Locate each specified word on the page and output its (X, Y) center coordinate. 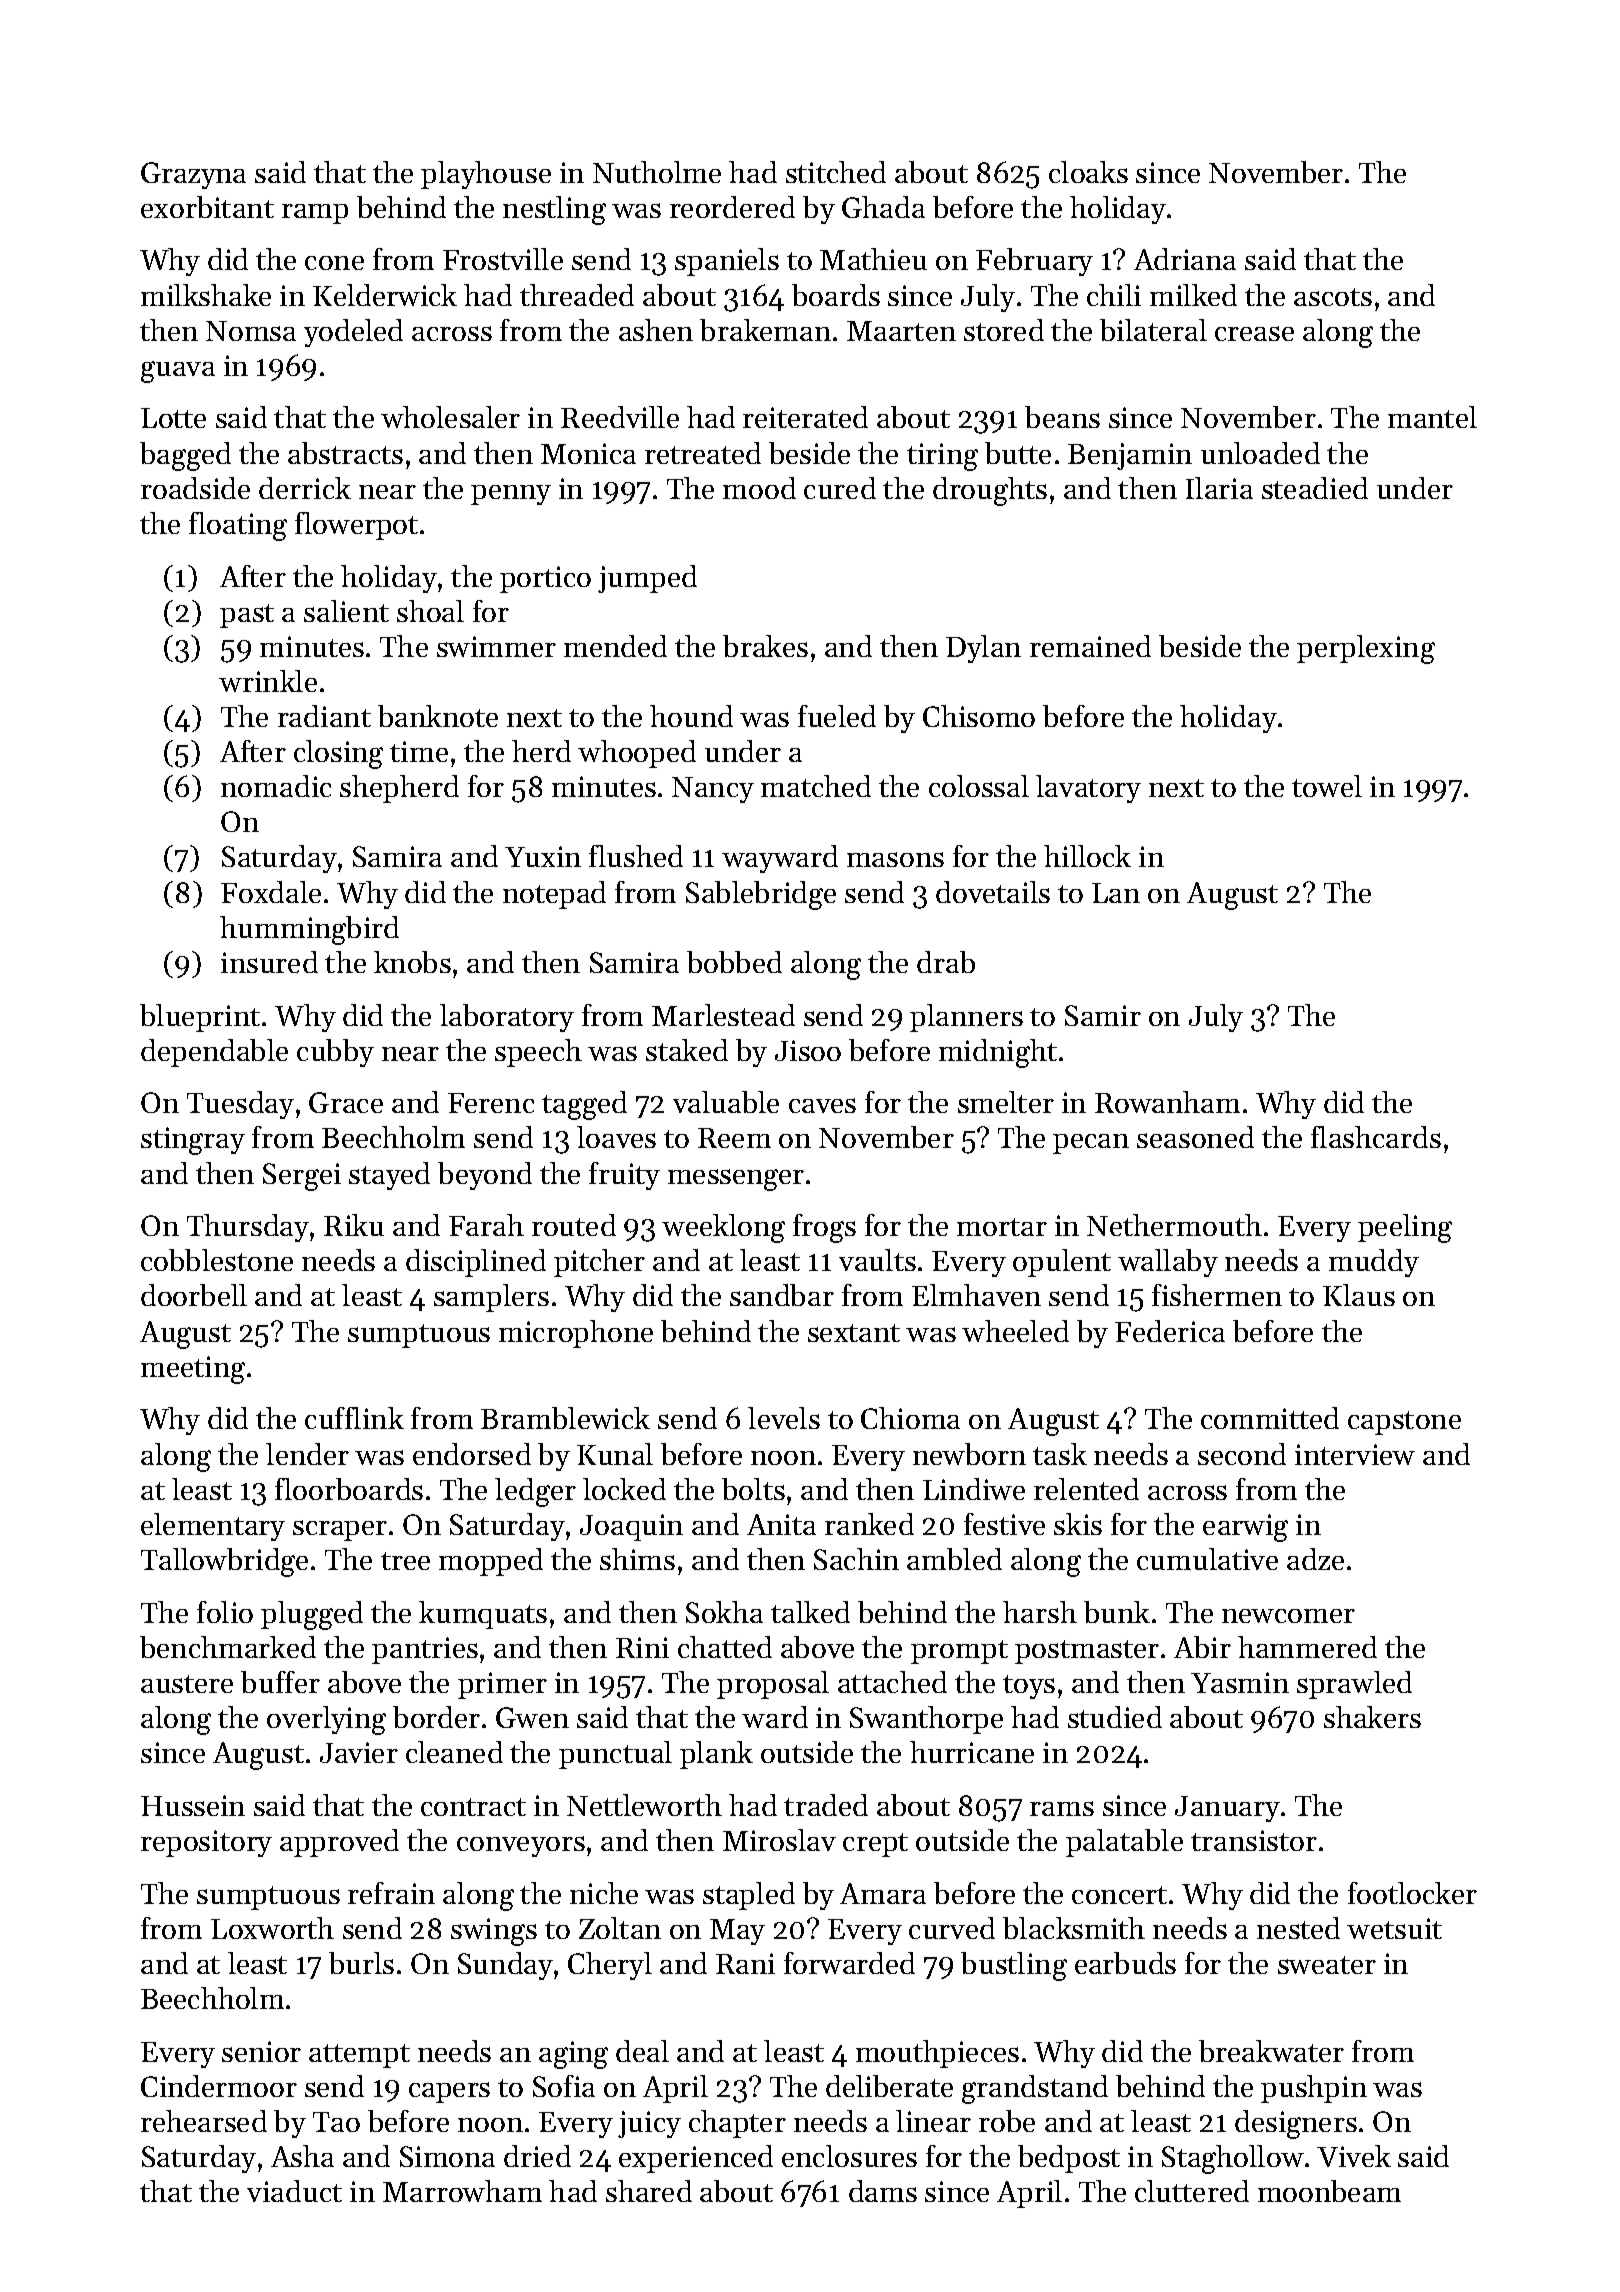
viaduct (294, 2191)
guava (178, 372)
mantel (1432, 417)
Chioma (910, 1418)
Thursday (248, 1228)
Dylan (983, 649)
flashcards (1376, 1137)
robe (1007, 2121)
